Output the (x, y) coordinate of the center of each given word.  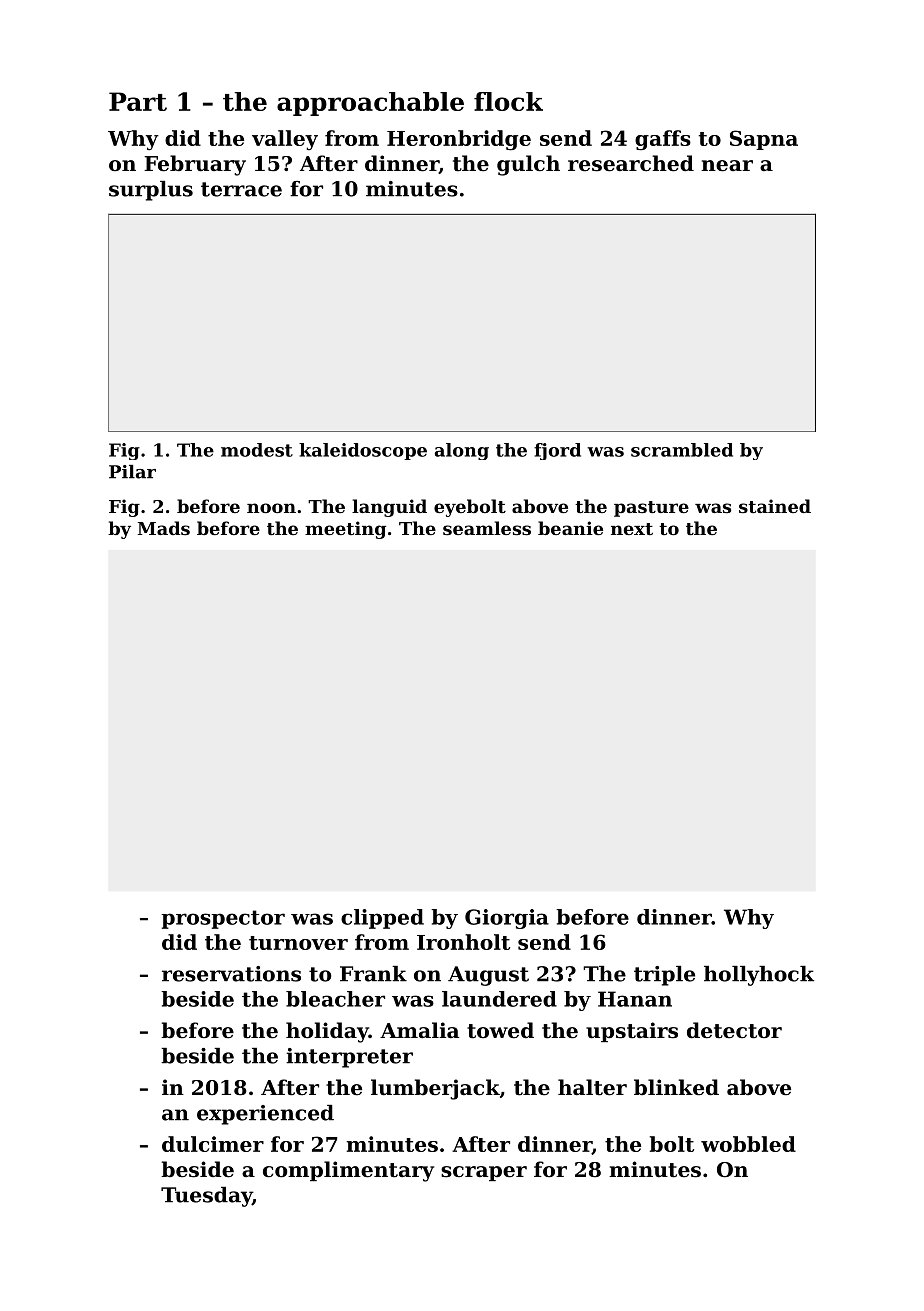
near (727, 166)
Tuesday (206, 1197)
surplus (151, 191)
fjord (557, 451)
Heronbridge (459, 140)
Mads (163, 528)
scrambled (682, 450)
